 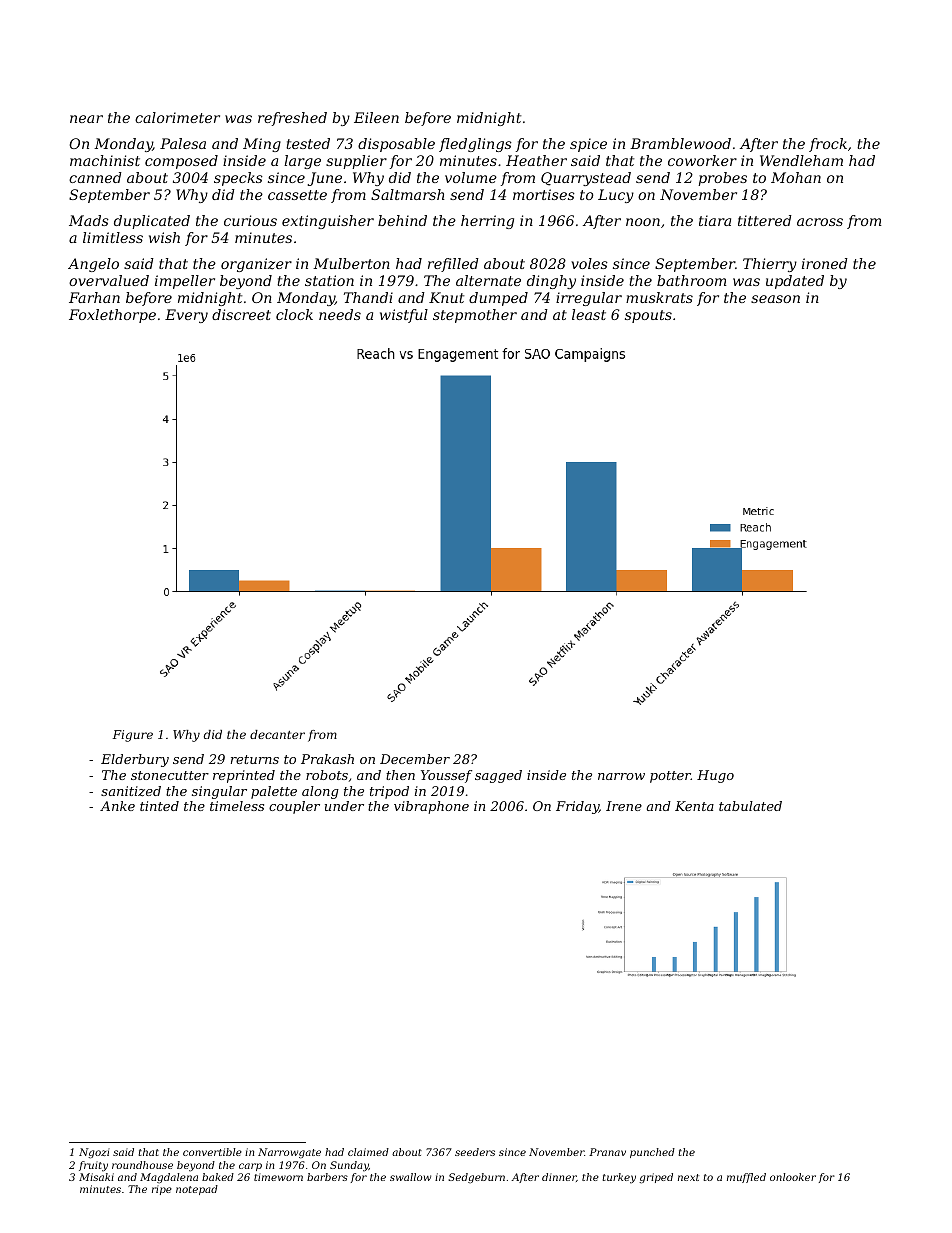 What do you see at coordinates (368, 1152) in the document?
I see `claimed` at bounding box center [368, 1152].
